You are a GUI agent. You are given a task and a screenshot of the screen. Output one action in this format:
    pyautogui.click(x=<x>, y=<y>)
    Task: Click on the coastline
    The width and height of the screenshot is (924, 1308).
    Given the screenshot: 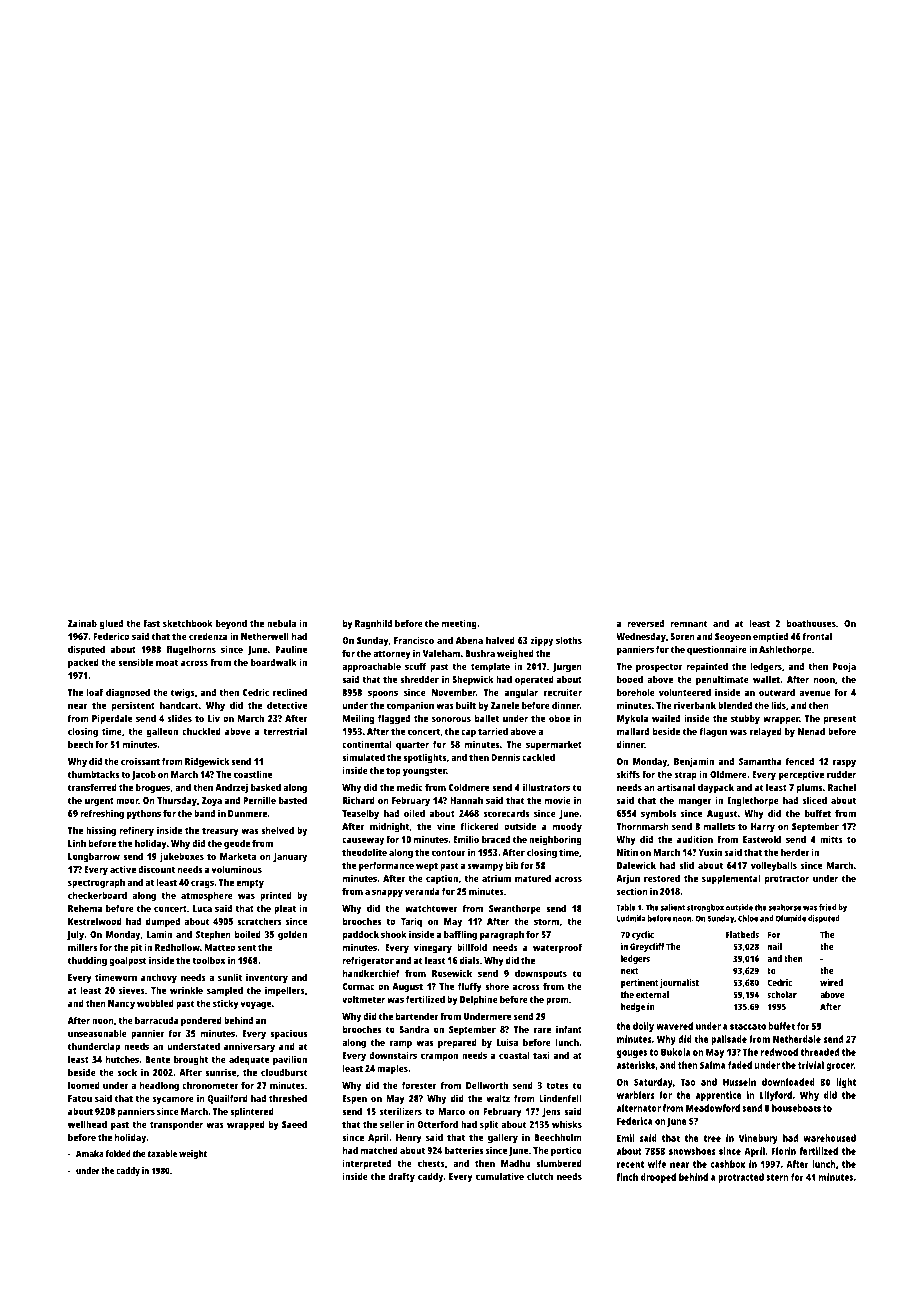 What is the action you would take?
    pyautogui.click(x=253, y=774)
